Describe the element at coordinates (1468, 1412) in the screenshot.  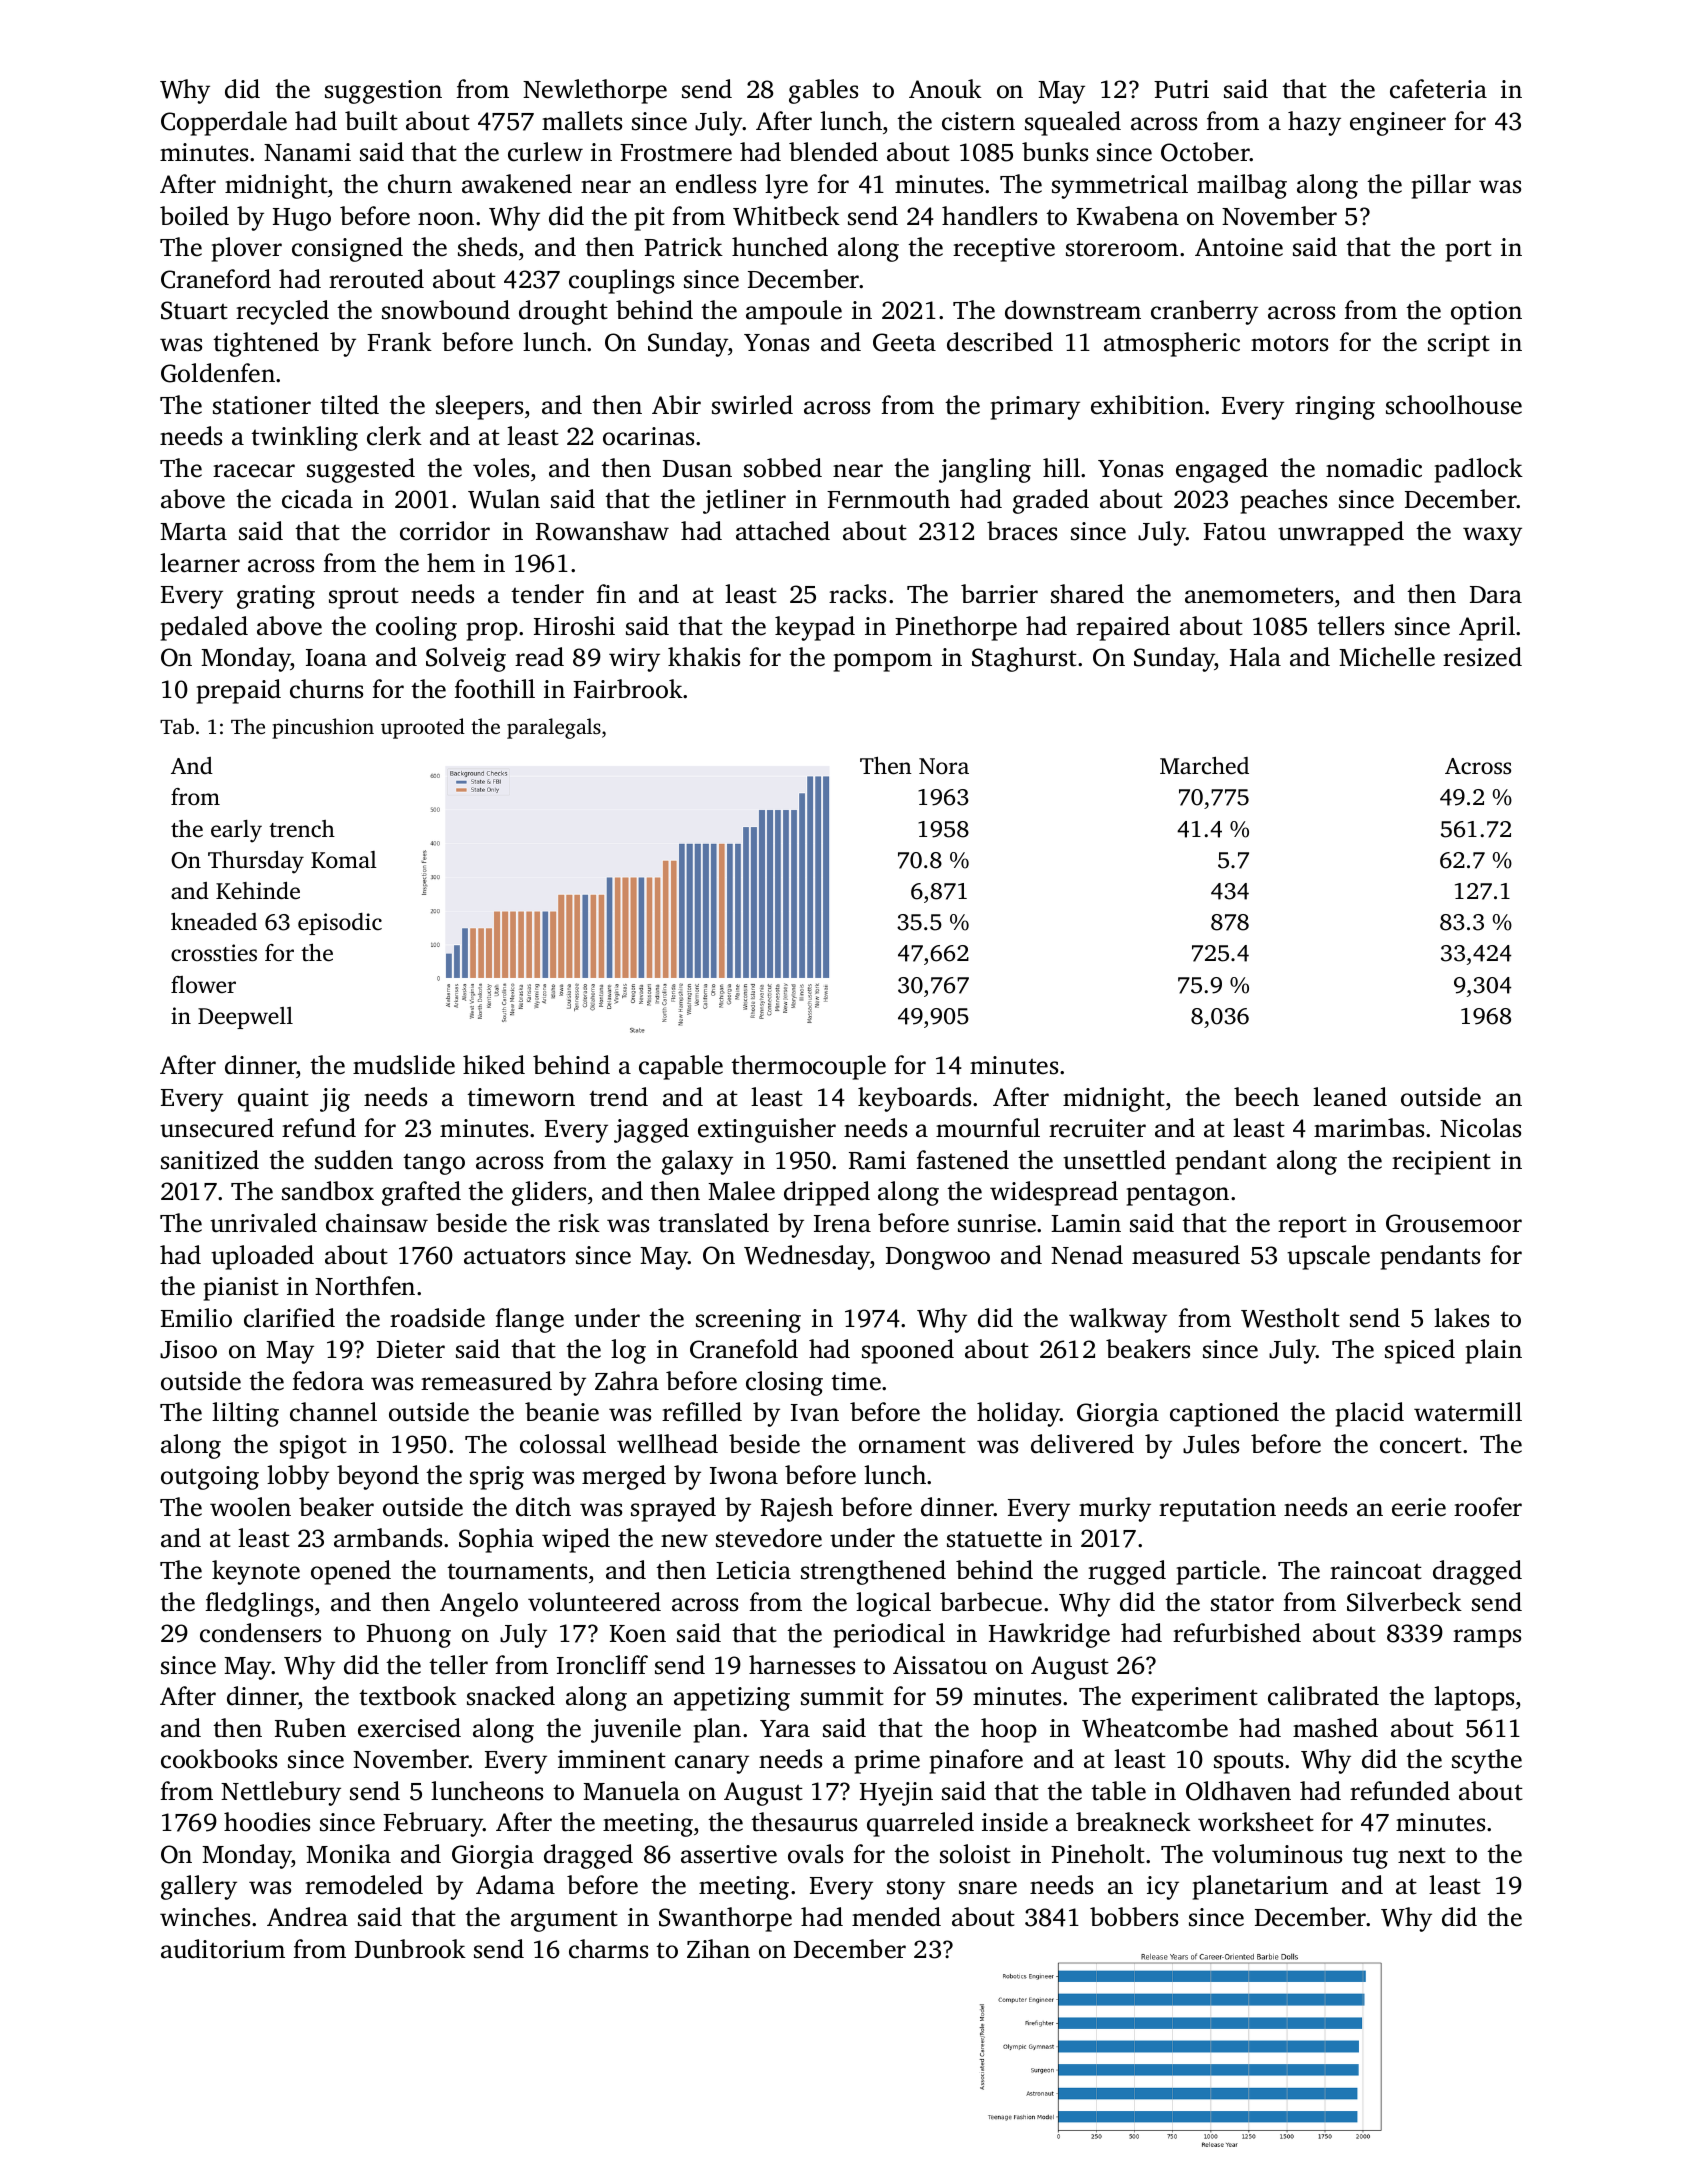
I see `watermill` at that location.
